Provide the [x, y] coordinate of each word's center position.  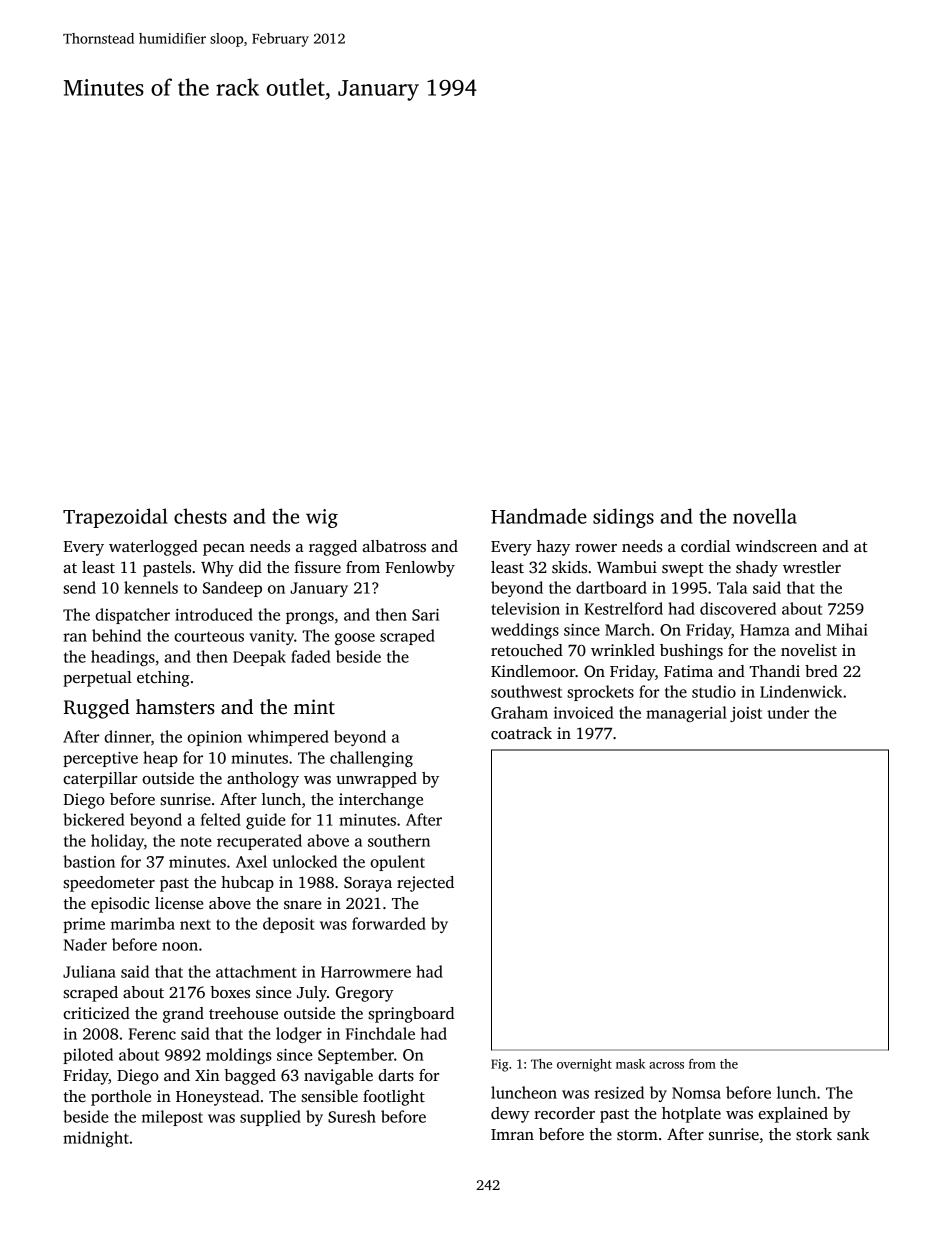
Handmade [539, 516]
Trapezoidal [115, 518]
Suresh [352, 1116]
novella [765, 516]
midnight [96, 1139]
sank [853, 1134]
